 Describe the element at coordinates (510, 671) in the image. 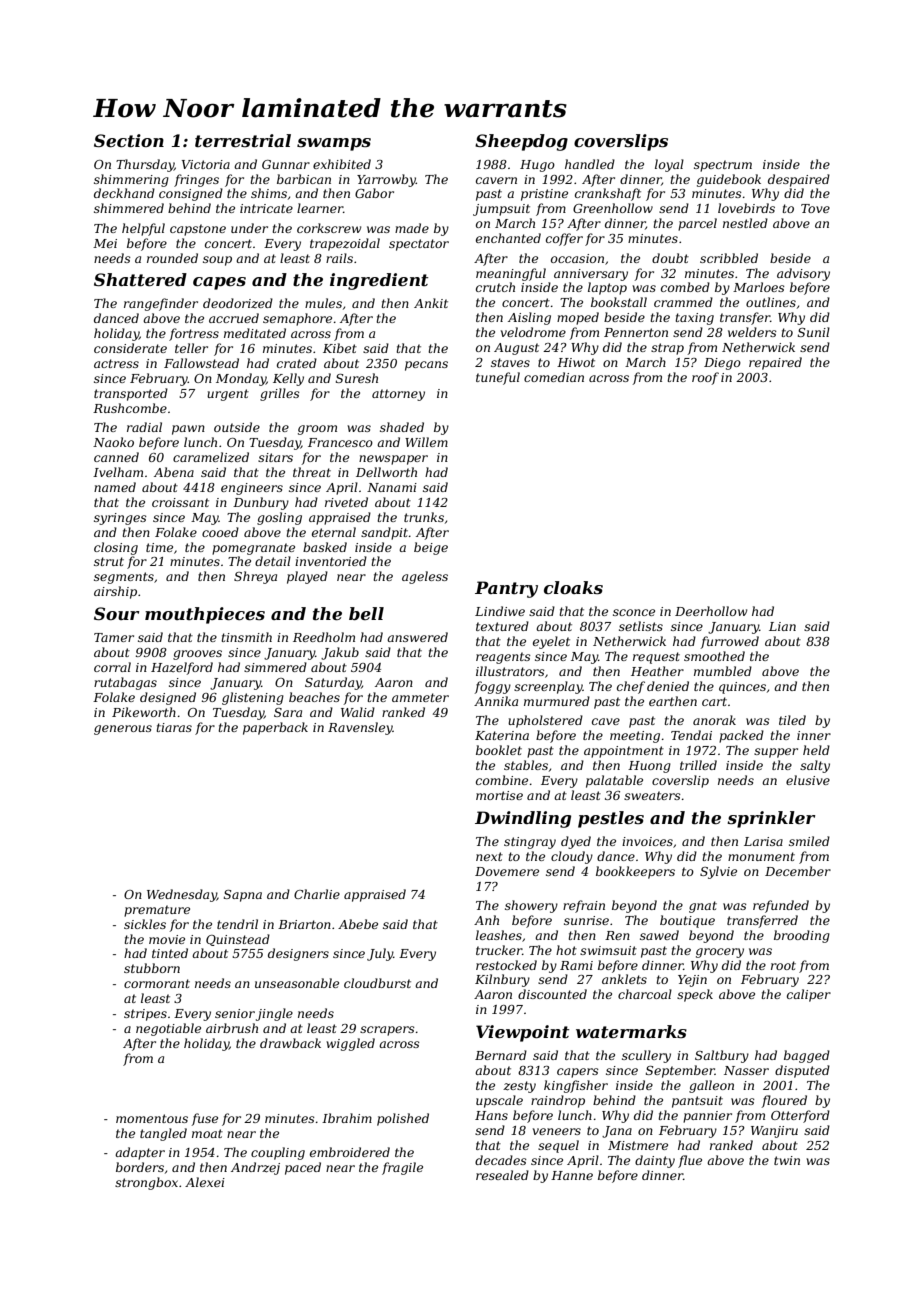

I see `illustrators` at that location.
